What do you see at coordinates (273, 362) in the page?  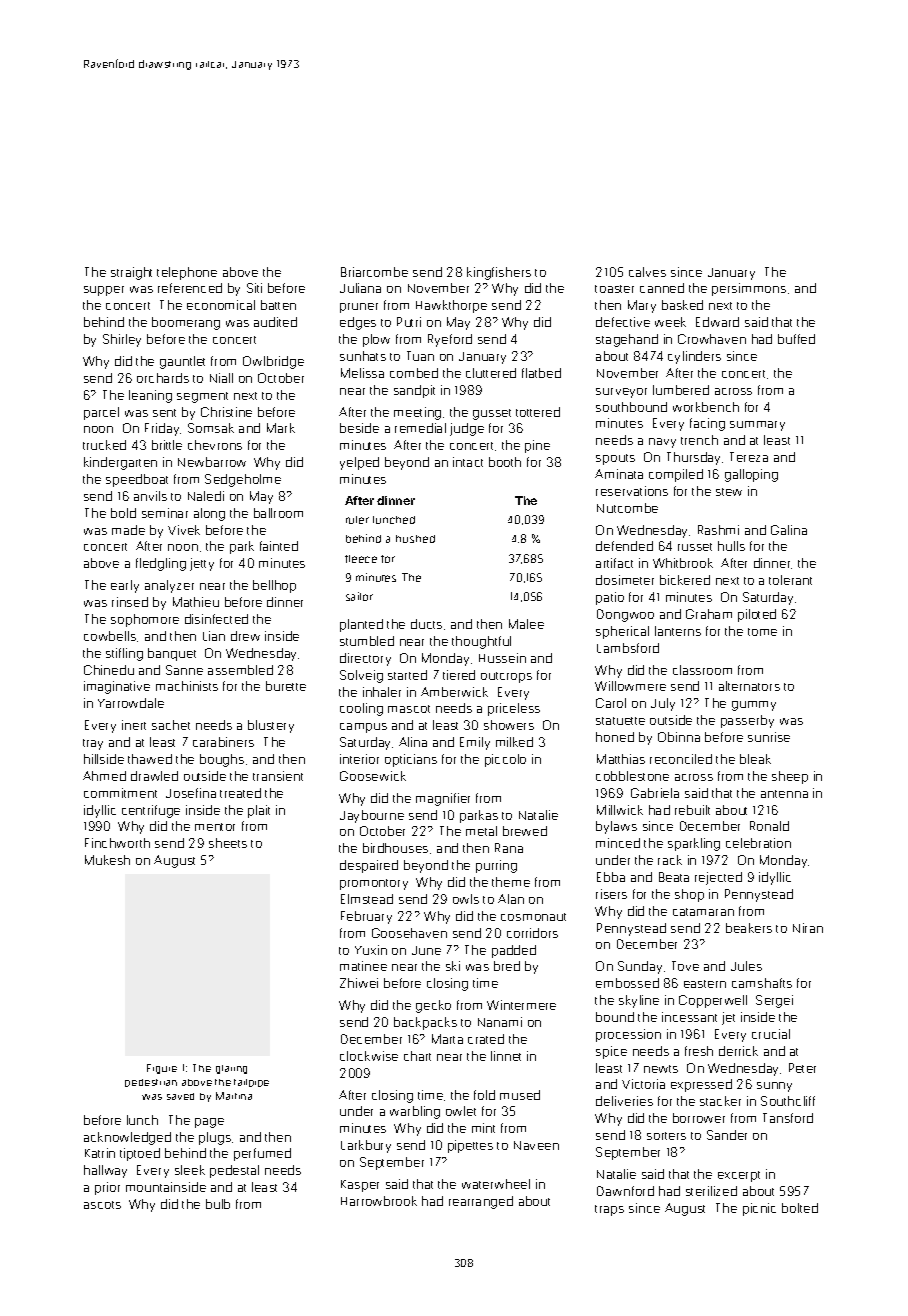 I see `Owlbridge` at bounding box center [273, 362].
